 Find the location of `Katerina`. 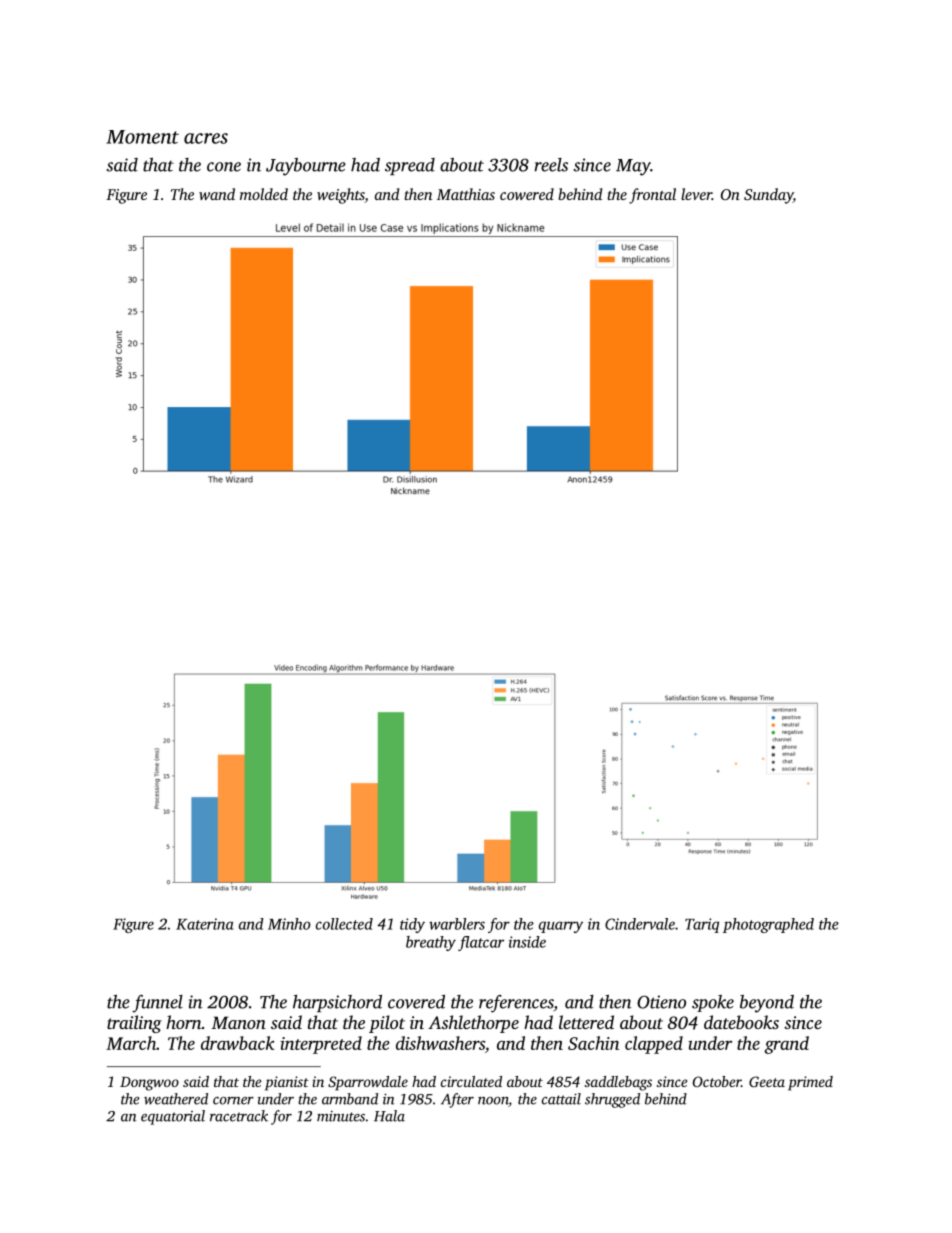

Katerina is located at coordinates (205, 924).
